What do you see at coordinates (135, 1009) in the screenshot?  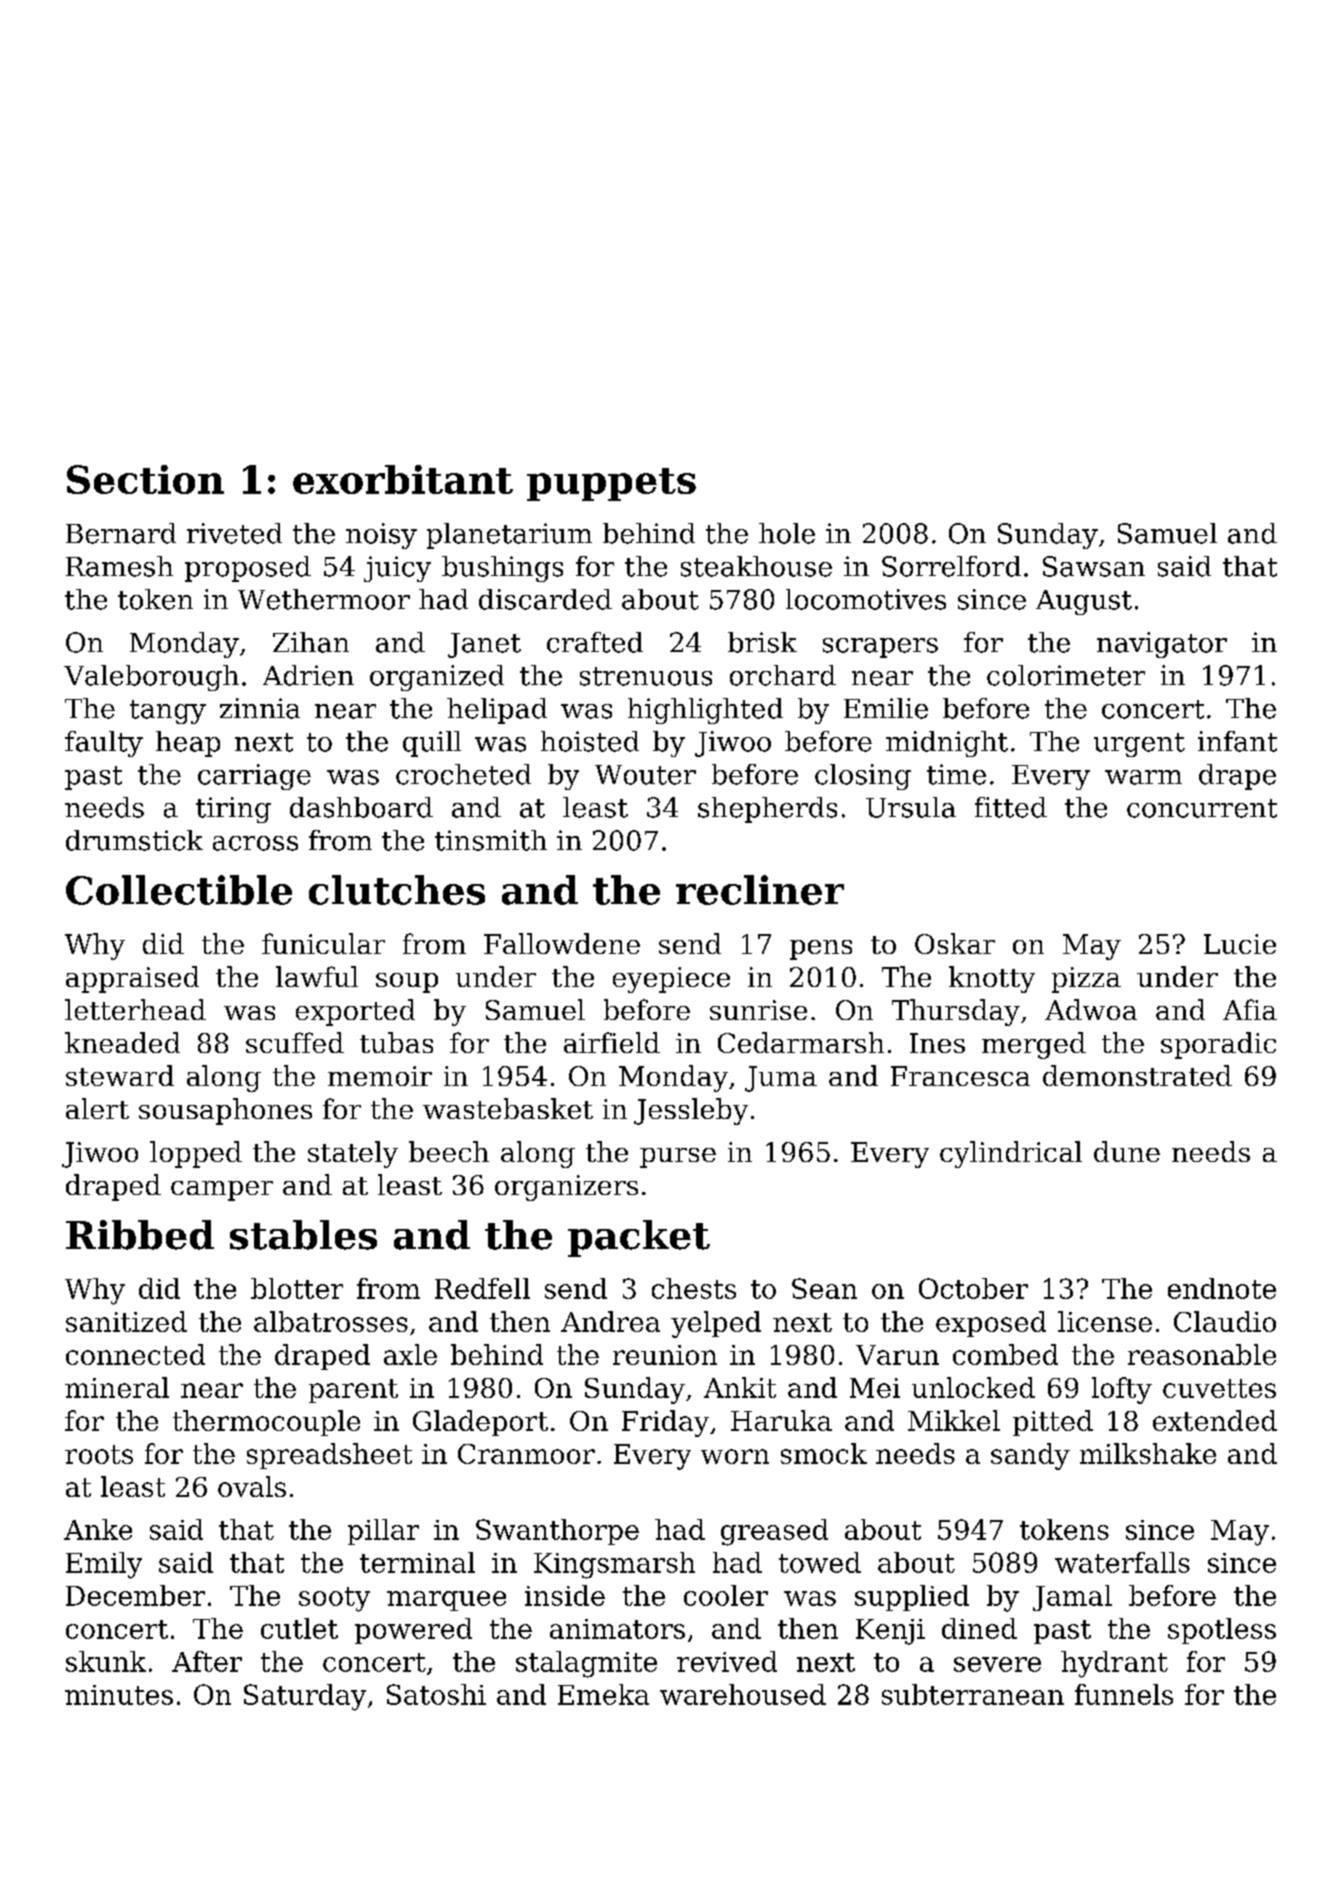 I see `letterhead` at bounding box center [135, 1009].
